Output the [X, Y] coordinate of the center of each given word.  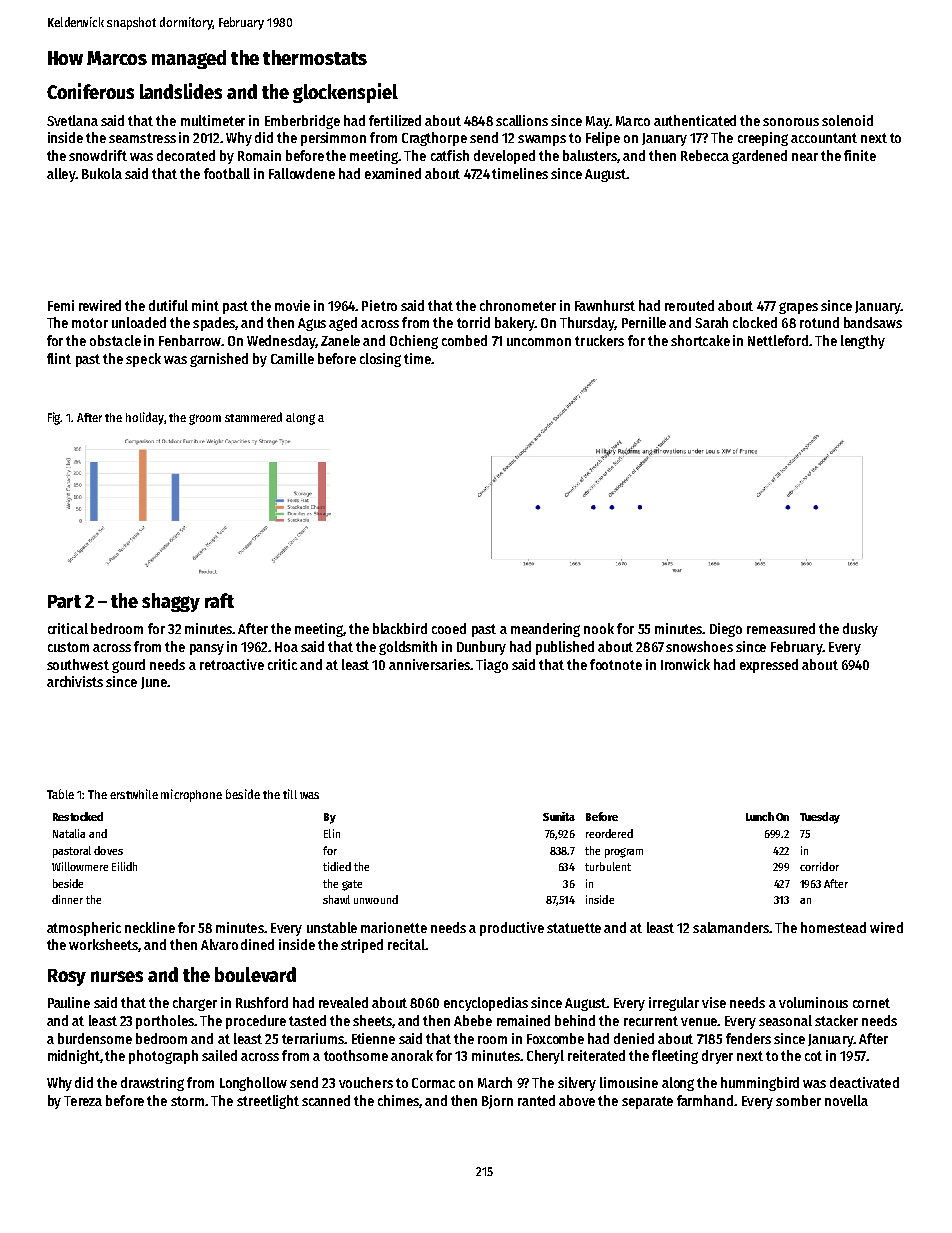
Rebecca [705, 155]
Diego [726, 630]
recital [406, 944]
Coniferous [90, 91]
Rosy [67, 977]
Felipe [603, 139]
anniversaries [429, 664]
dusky [860, 630]
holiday [145, 418]
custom [68, 647]
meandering [545, 630]
